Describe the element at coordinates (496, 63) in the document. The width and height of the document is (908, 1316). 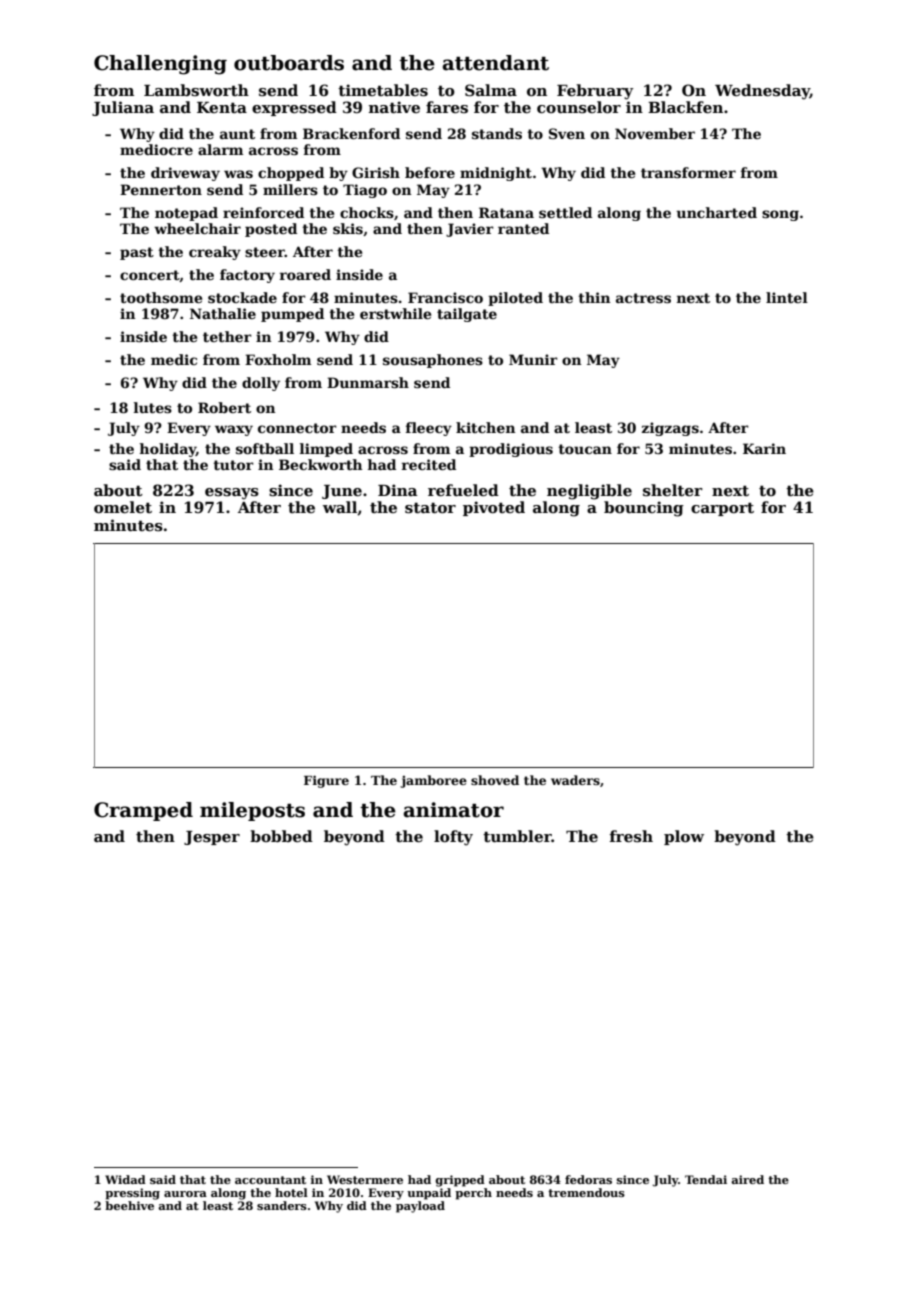
I see `attendant` at that location.
